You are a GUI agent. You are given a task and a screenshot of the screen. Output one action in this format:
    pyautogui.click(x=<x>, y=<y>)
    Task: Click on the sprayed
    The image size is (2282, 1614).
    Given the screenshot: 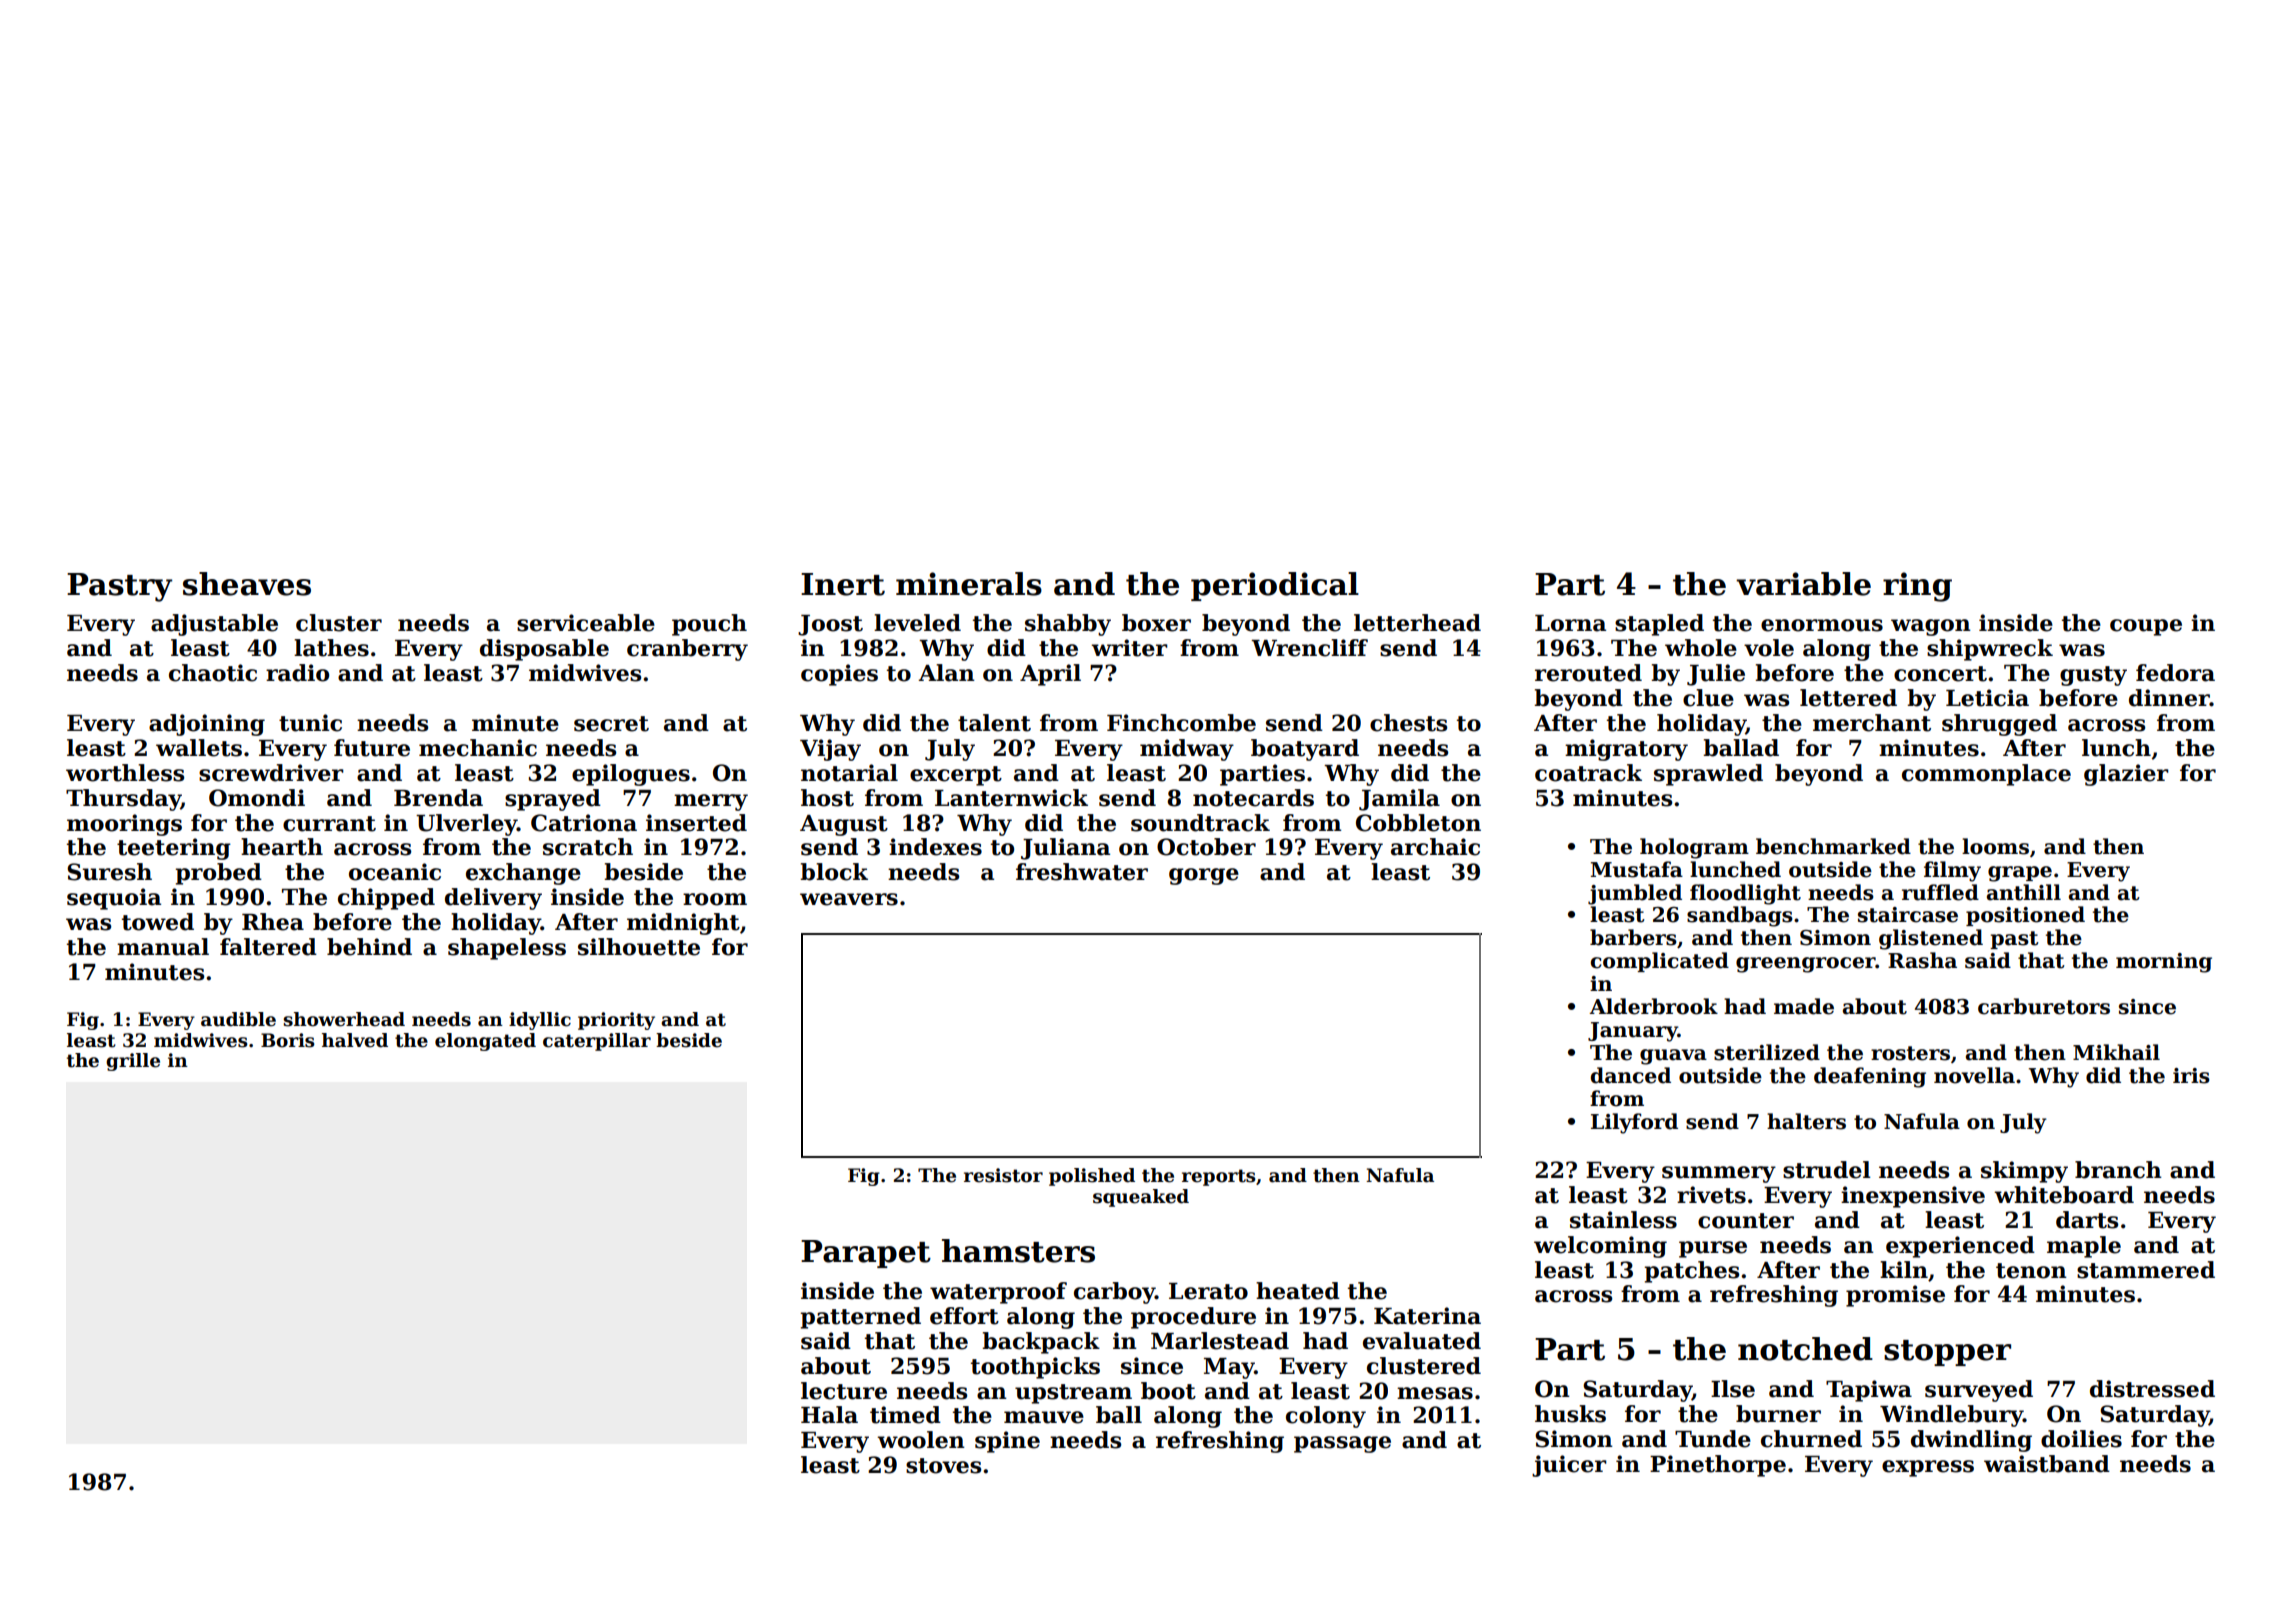 What is the action you would take?
    pyautogui.click(x=553, y=800)
